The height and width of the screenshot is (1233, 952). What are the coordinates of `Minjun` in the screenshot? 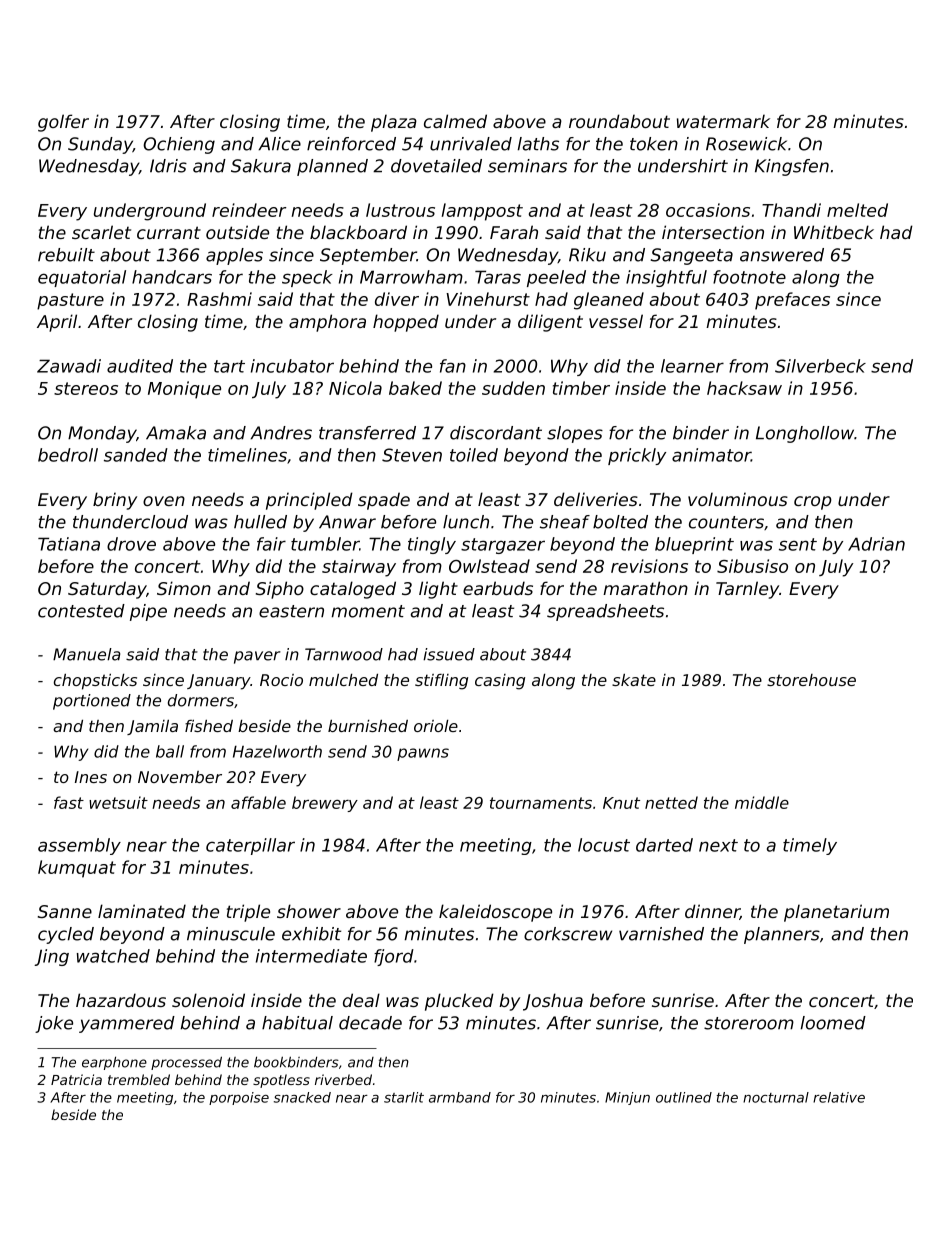 It's located at (627, 1098).
